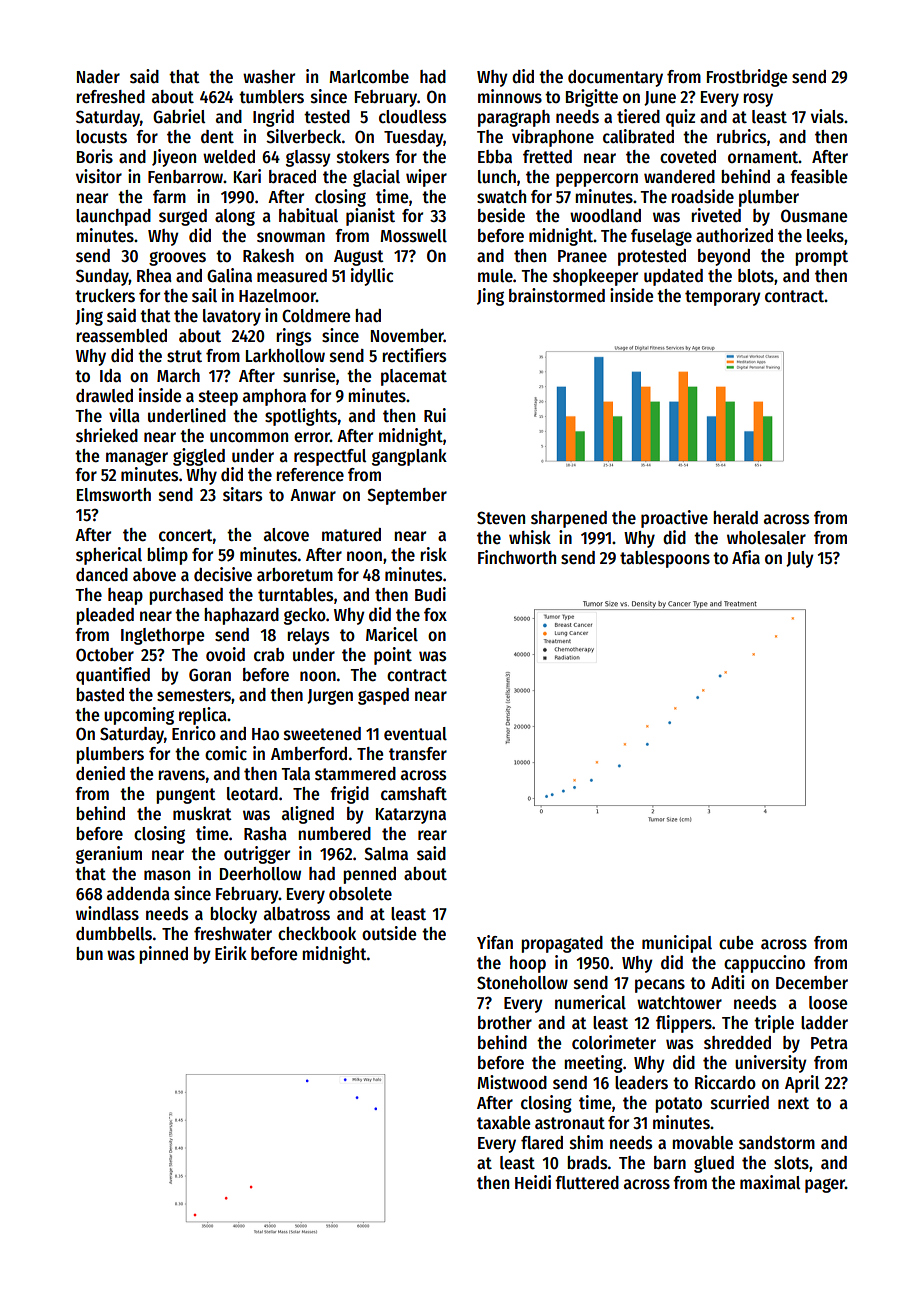 This document has width=924, height=1308. What do you see at coordinates (665, 559) in the document?
I see `tablespoons` at bounding box center [665, 559].
